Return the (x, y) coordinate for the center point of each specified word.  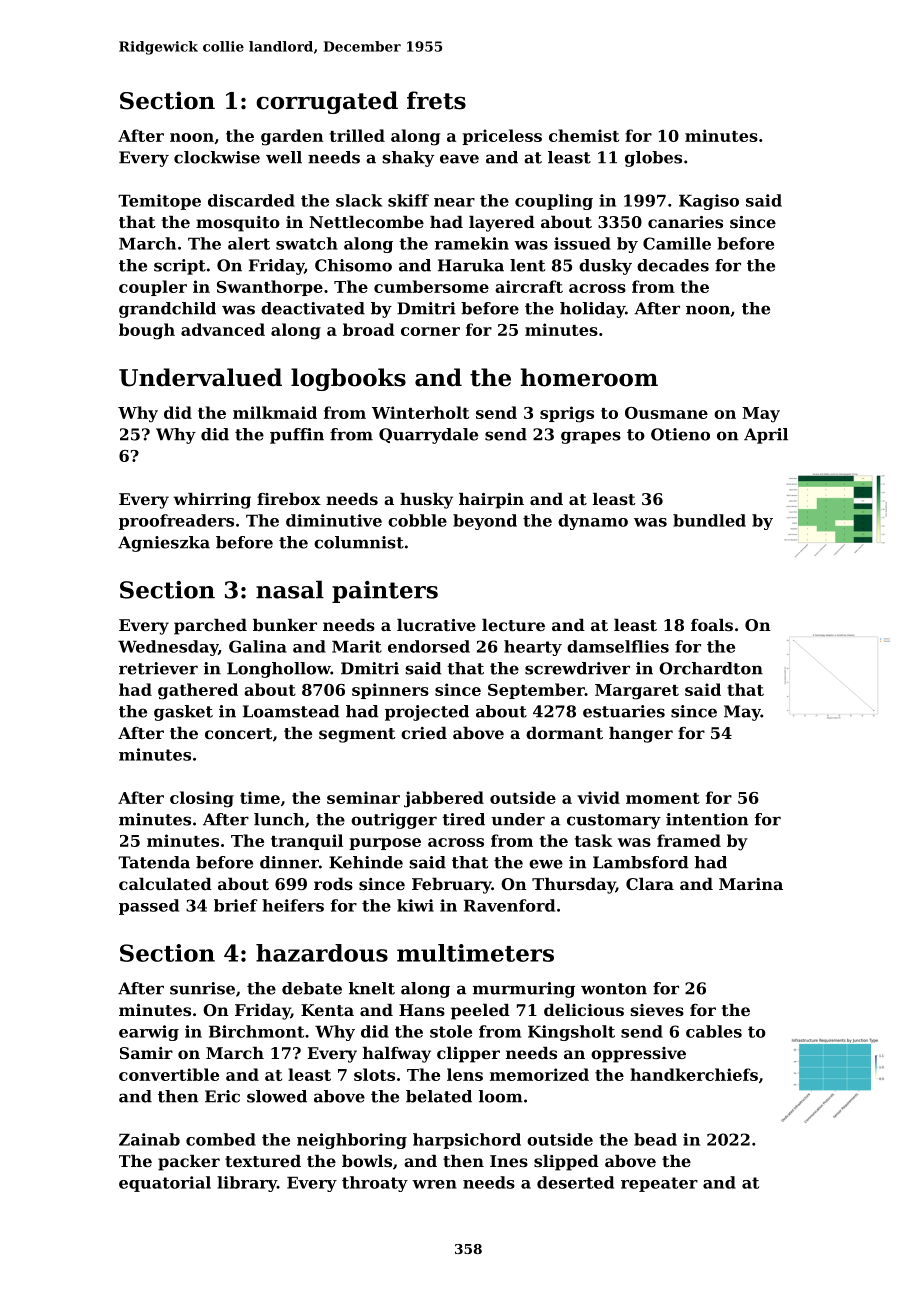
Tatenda (154, 862)
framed (689, 840)
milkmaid (275, 412)
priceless (502, 137)
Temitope (159, 202)
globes (653, 159)
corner (430, 331)
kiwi (415, 905)
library (247, 1184)
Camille (677, 243)
